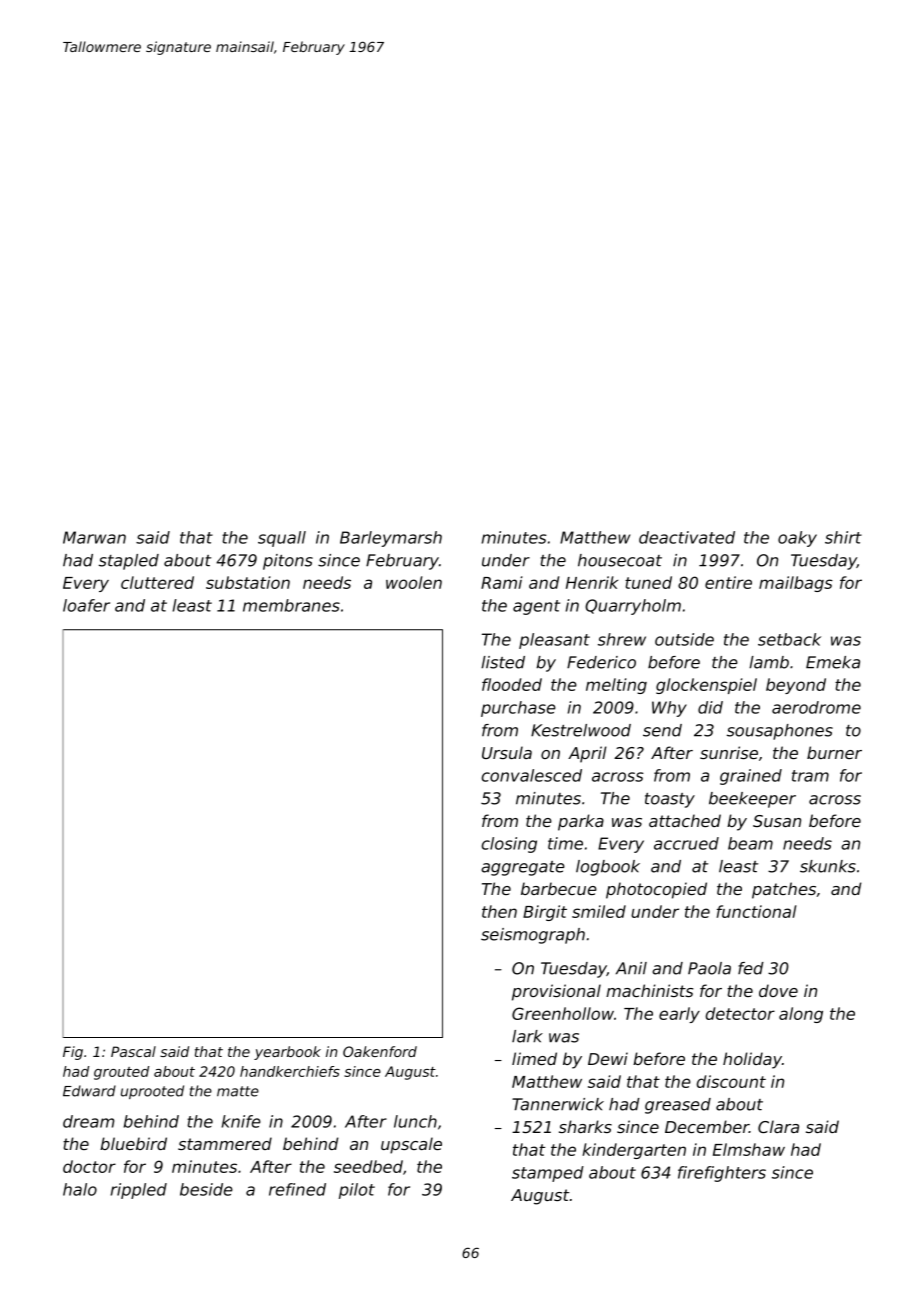 The image size is (924, 1308). What do you see at coordinates (769, 662) in the screenshot?
I see `lamb` at bounding box center [769, 662].
